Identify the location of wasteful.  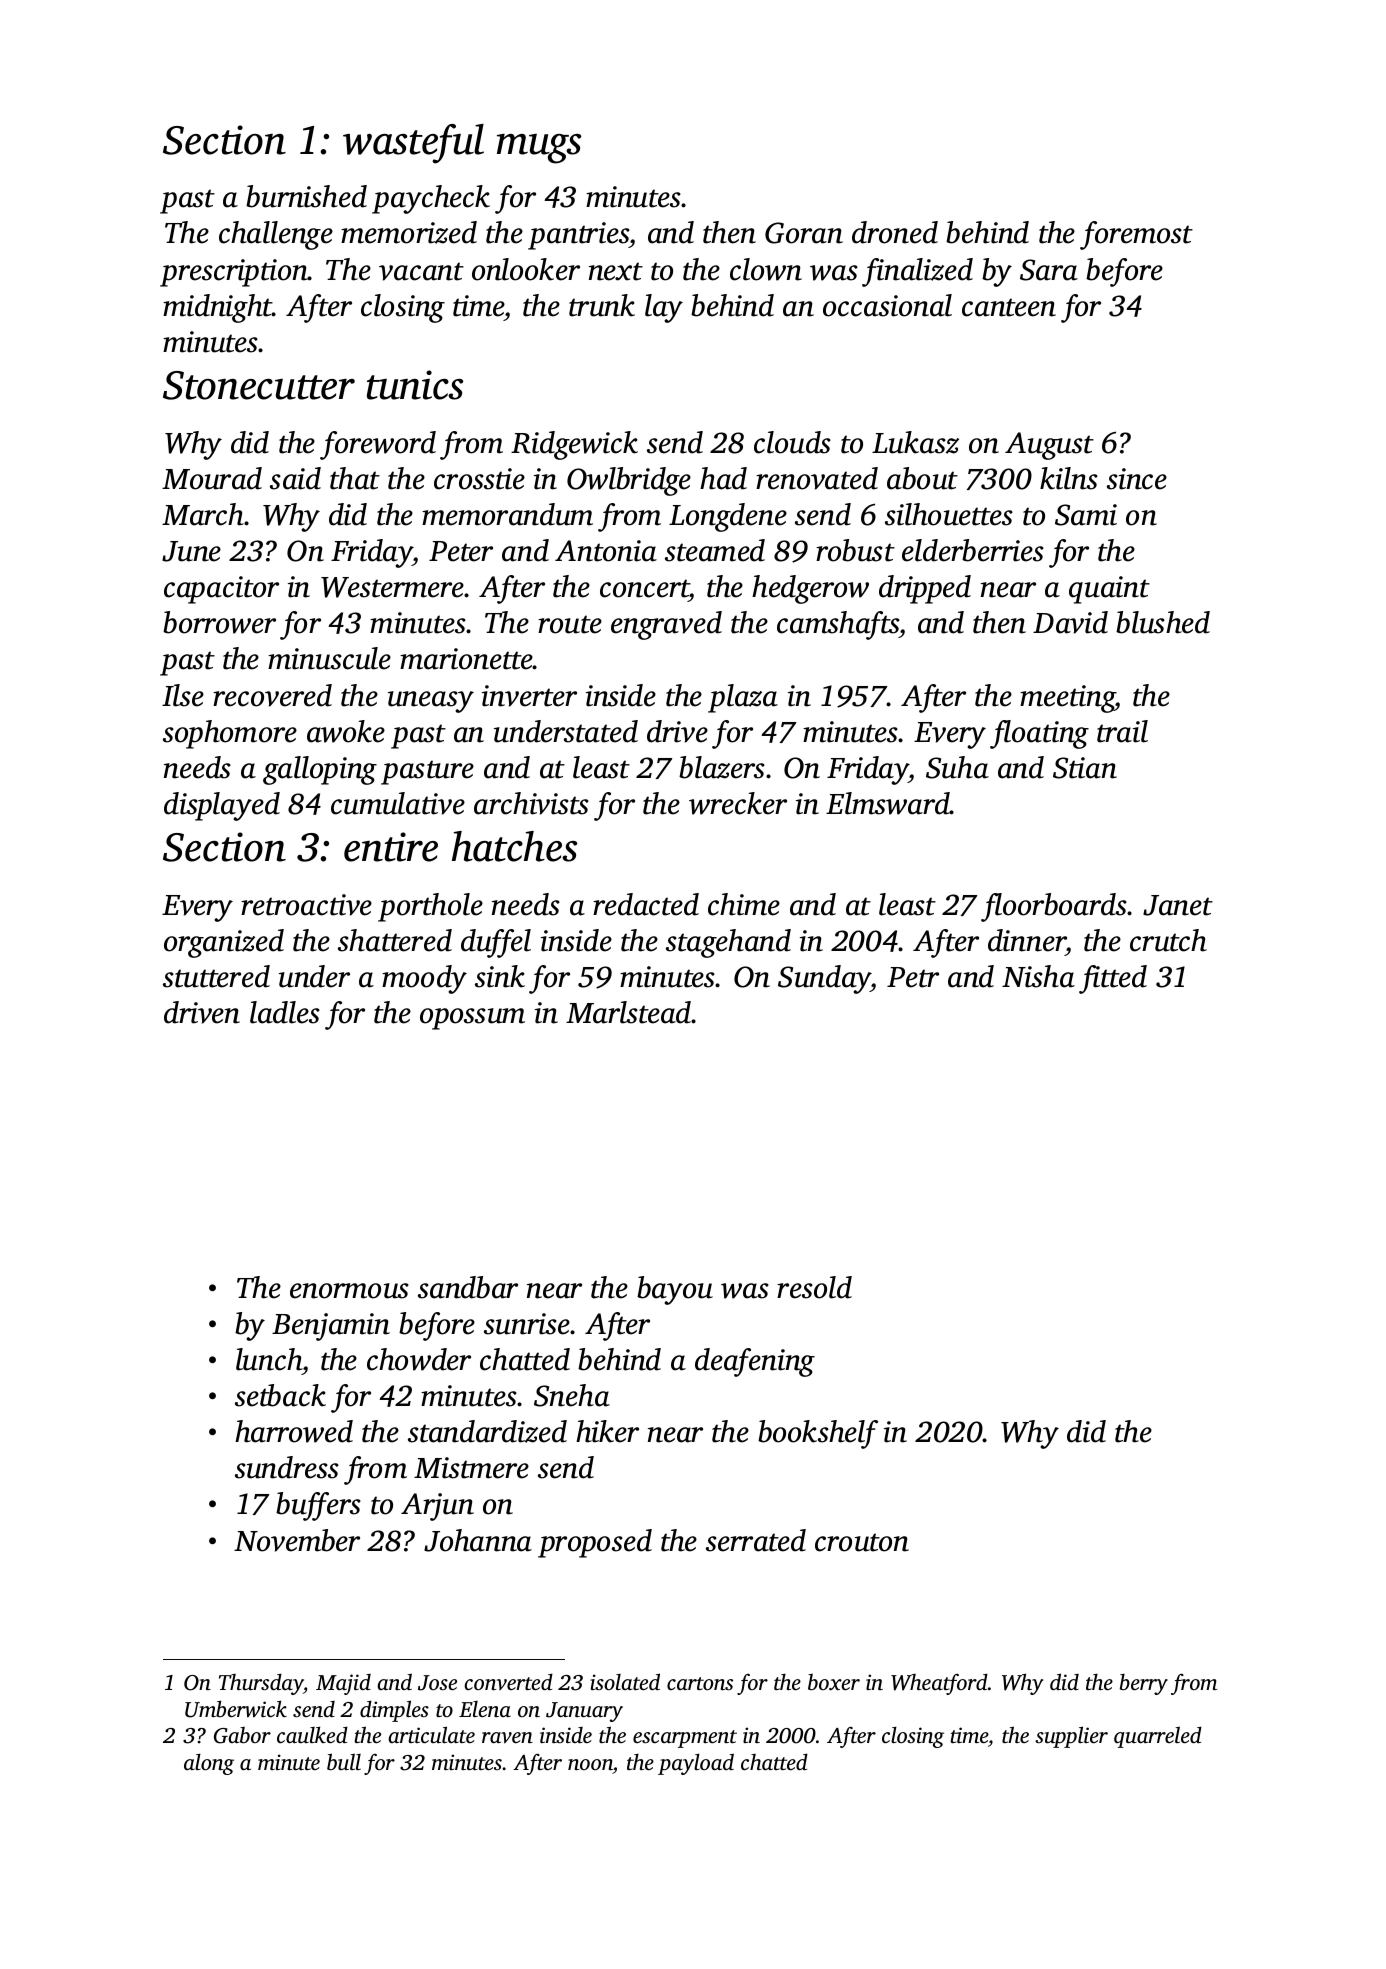
(413, 144).
